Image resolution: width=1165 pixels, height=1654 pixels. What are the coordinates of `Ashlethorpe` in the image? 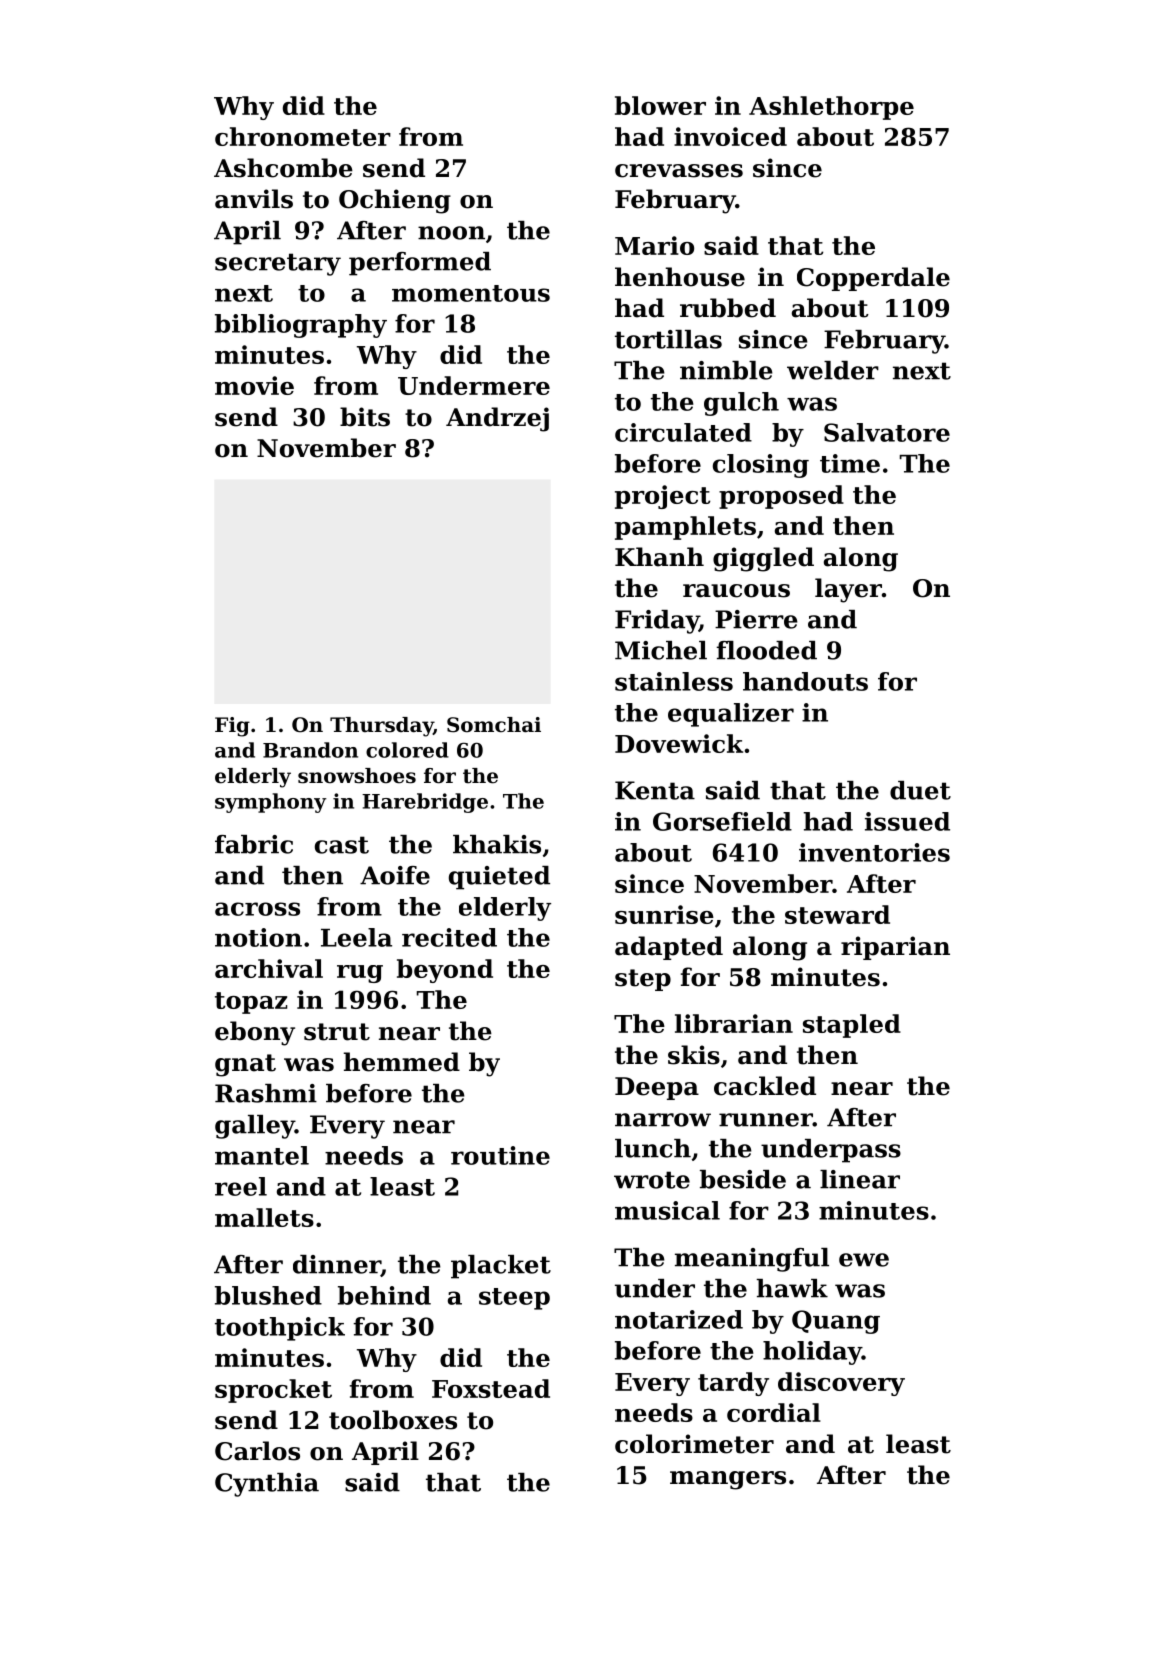 It's located at (831, 108).
